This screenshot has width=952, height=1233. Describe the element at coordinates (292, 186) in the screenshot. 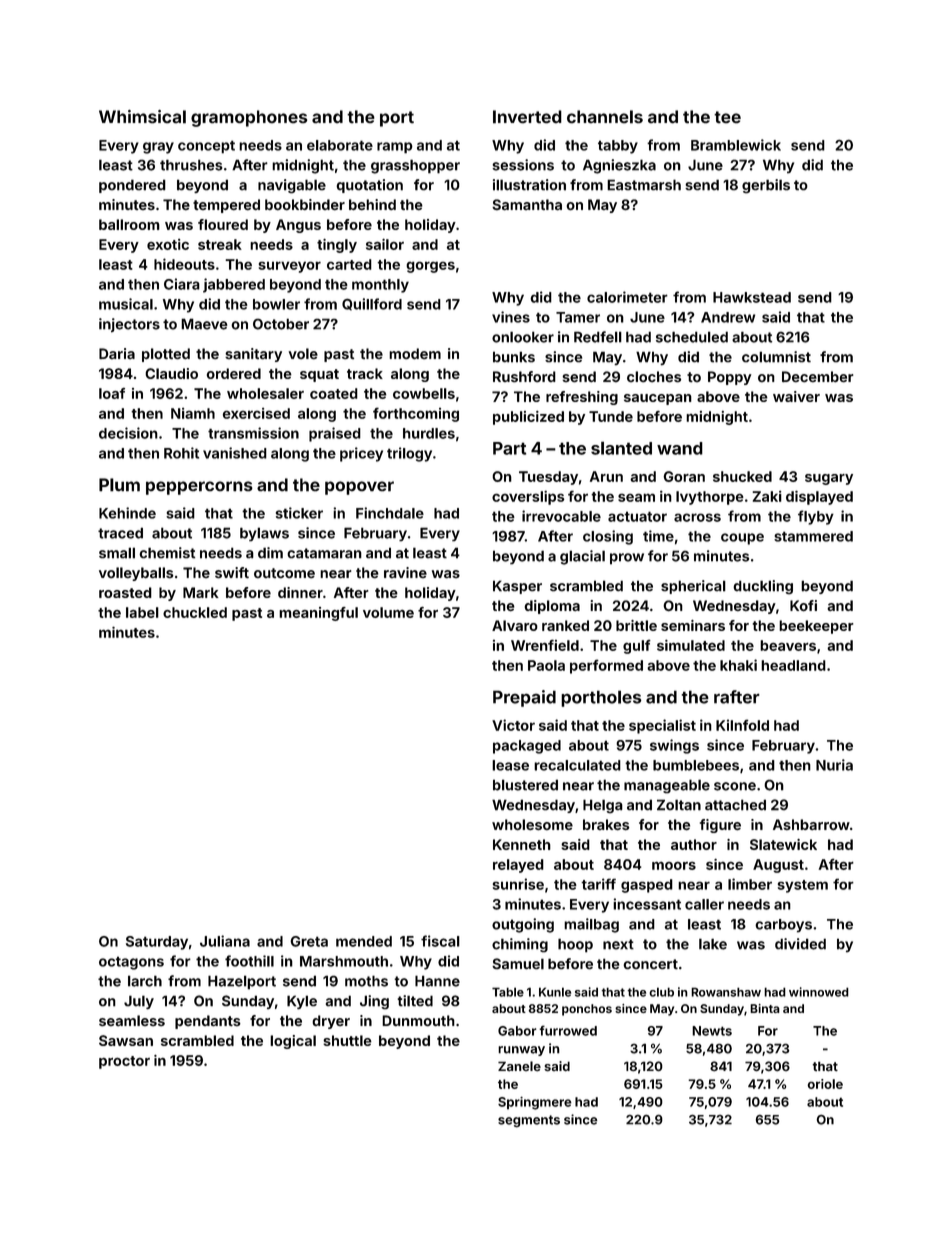

I see `navigable` at that location.
